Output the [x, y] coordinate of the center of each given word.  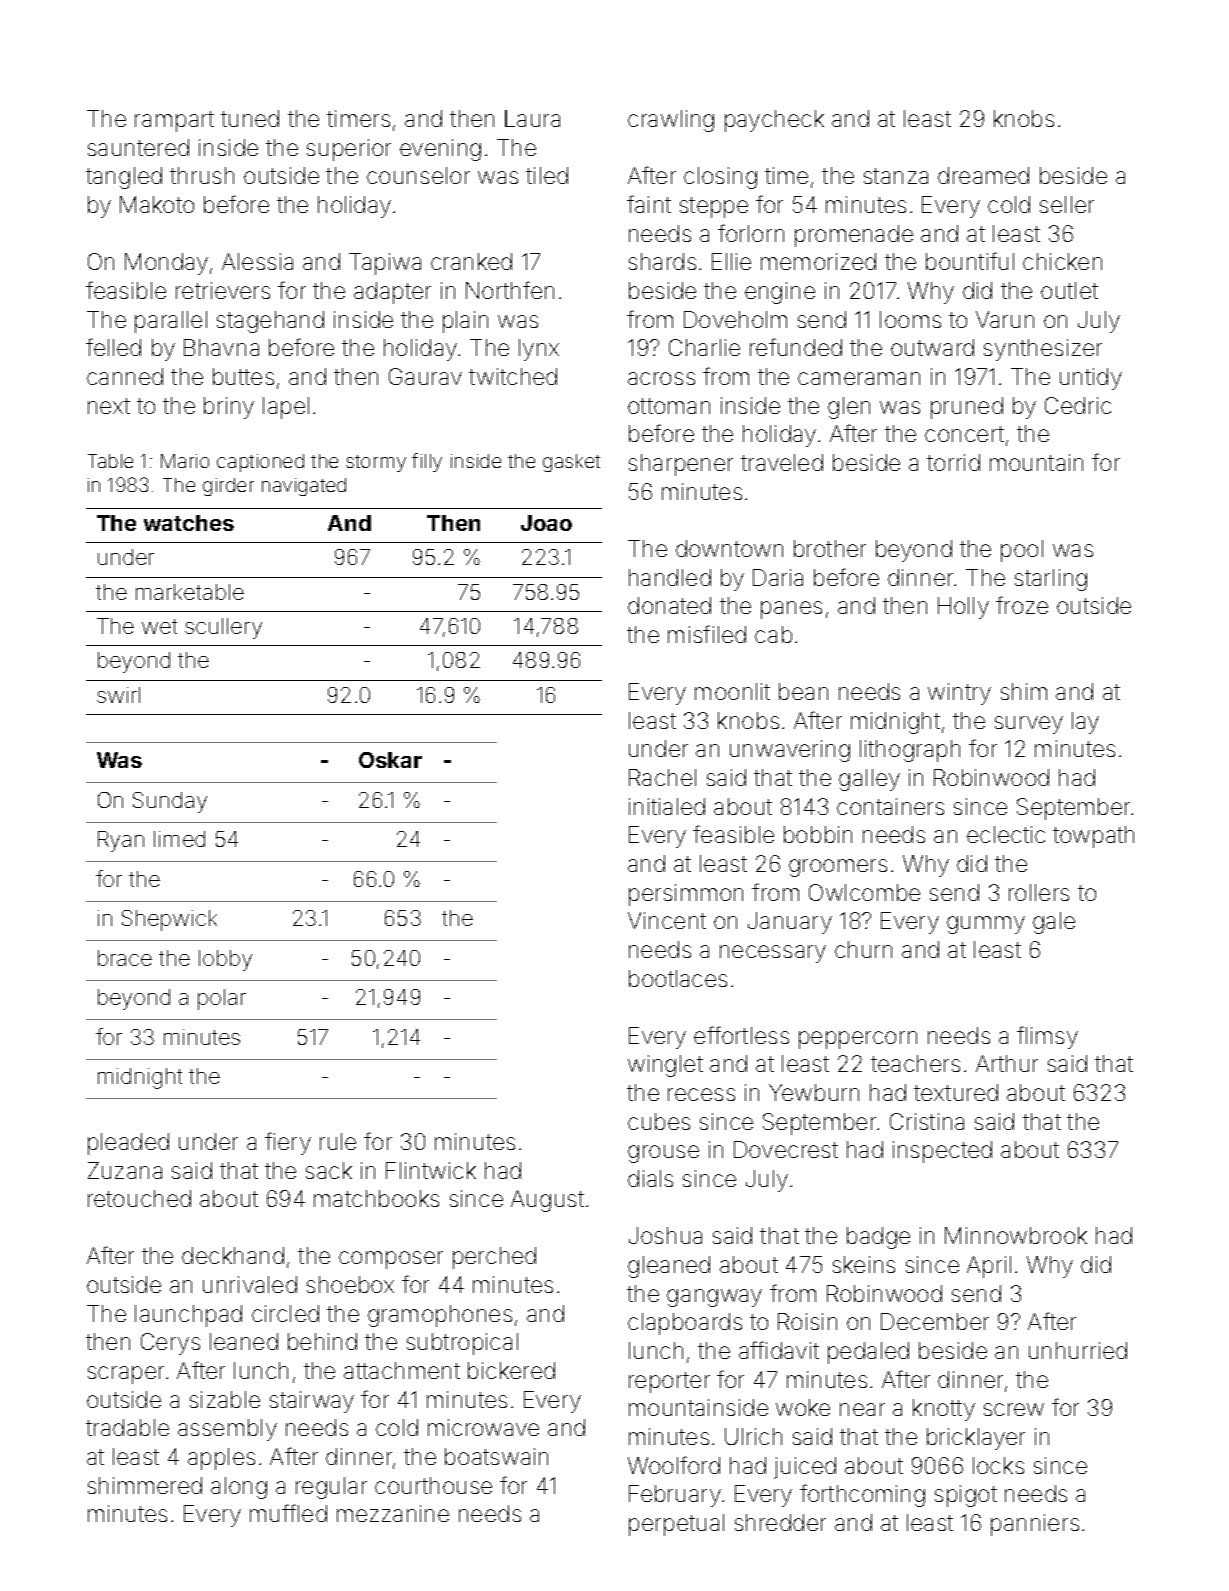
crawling [671, 121]
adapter [392, 293]
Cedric [1078, 405]
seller [1067, 204]
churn [863, 949]
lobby [225, 960]
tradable [127, 1427]
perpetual [676, 1525]
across [661, 378]
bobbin [818, 834]
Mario [185, 461]
